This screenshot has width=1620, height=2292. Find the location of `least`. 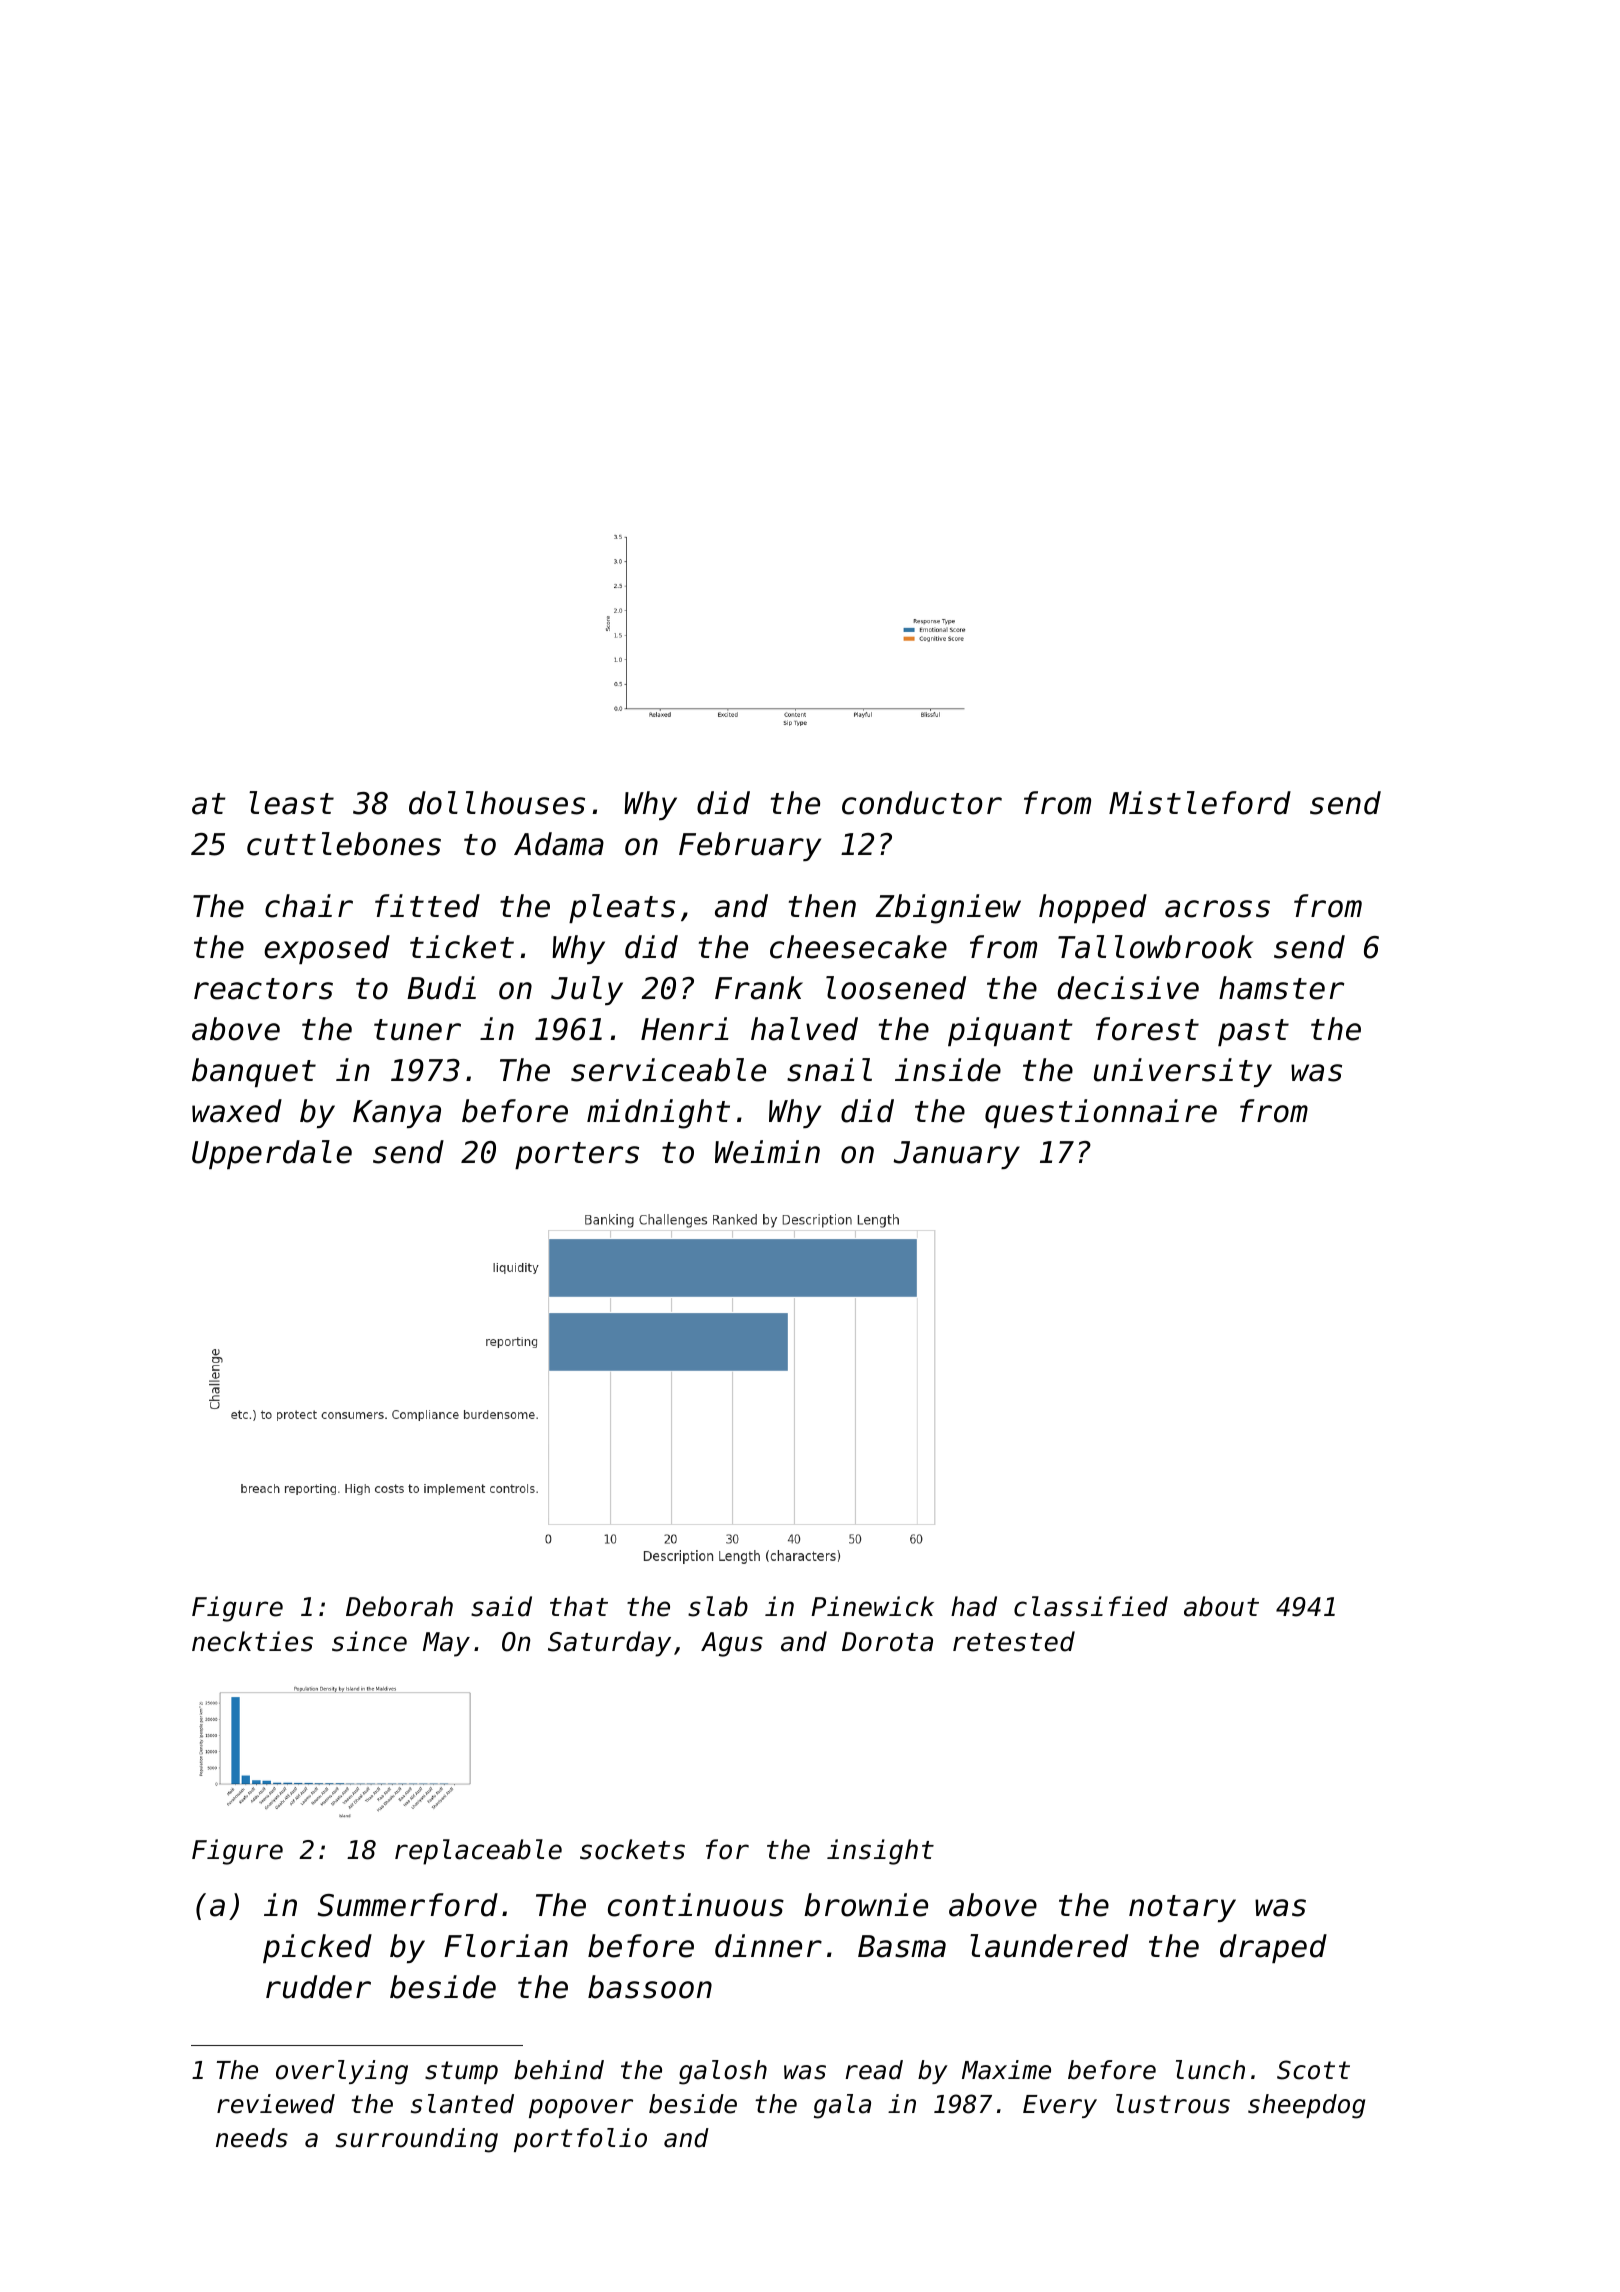

least is located at coordinates (291, 803).
